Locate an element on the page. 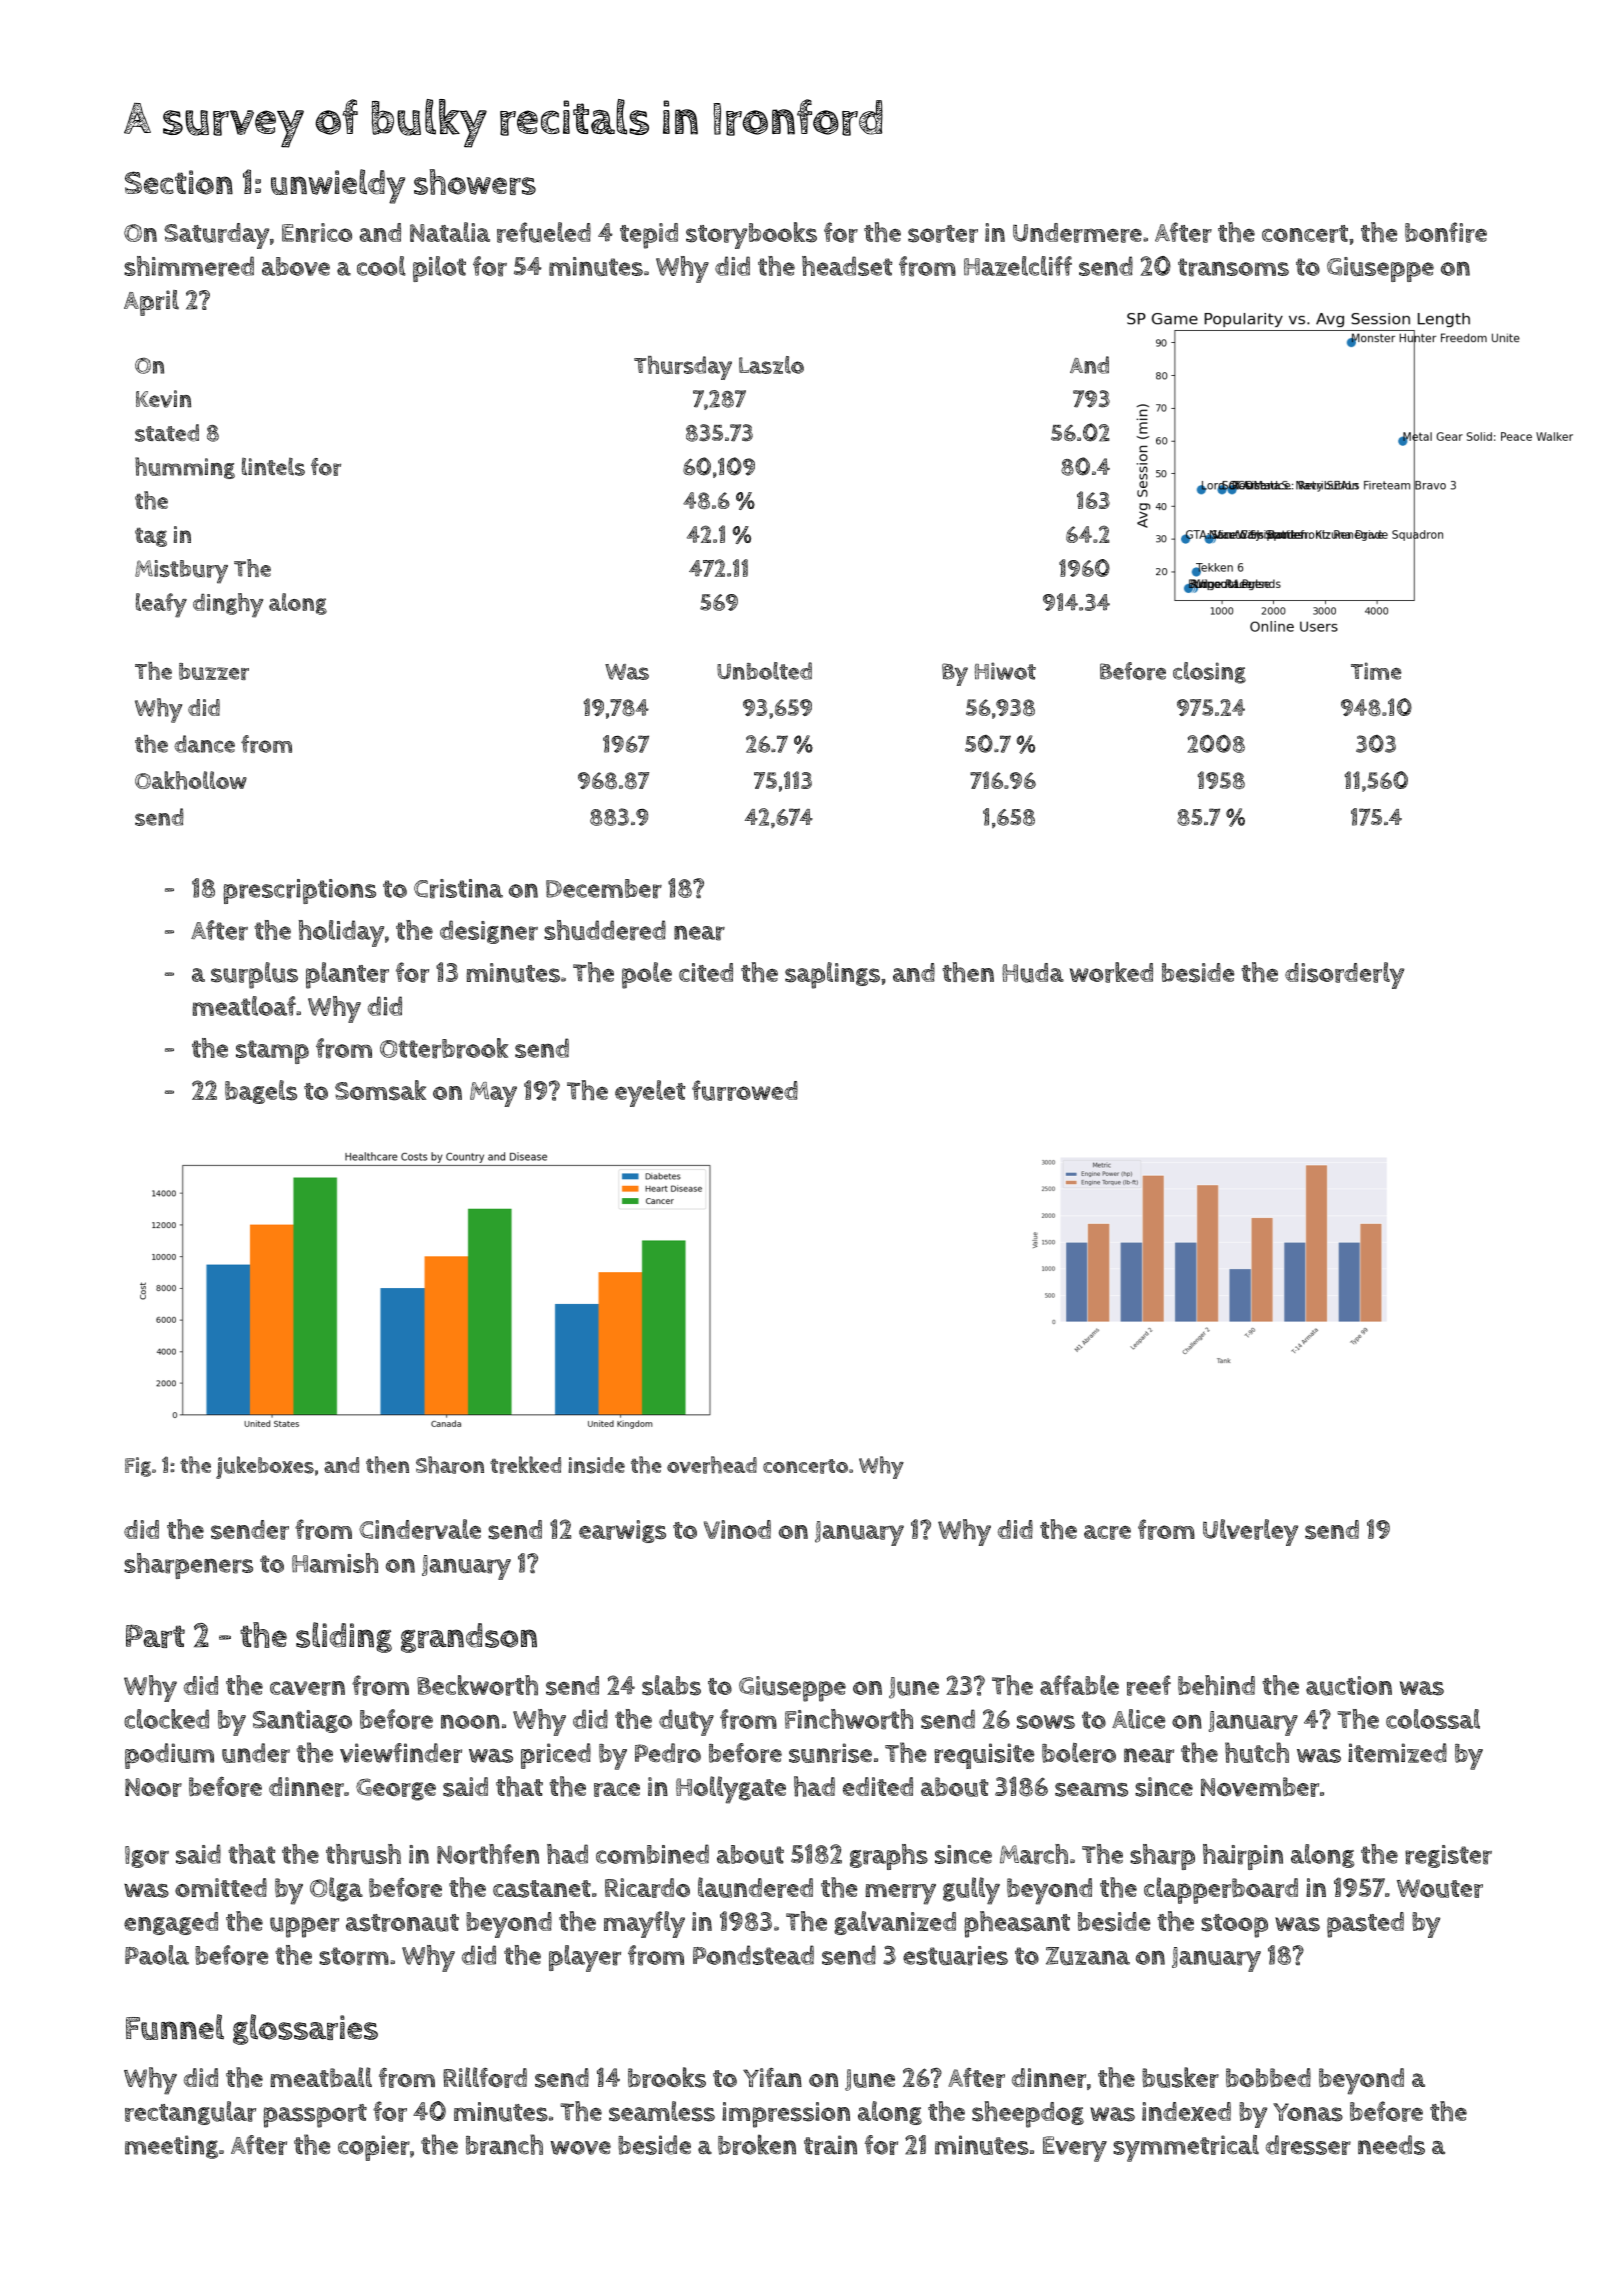  Ulverley is located at coordinates (1251, 1532).
